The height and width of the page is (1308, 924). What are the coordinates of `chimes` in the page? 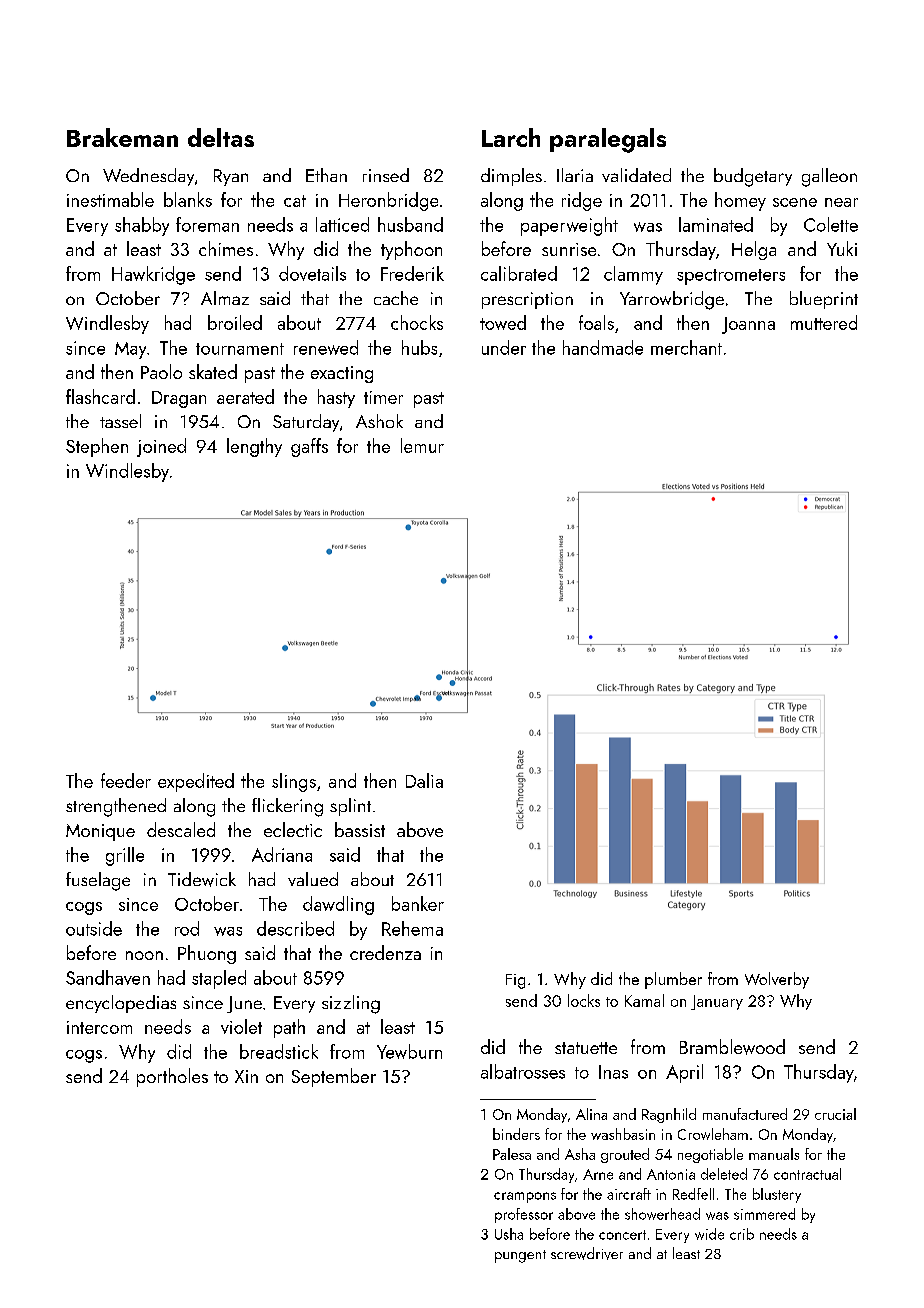 It's located at (226, 248).
